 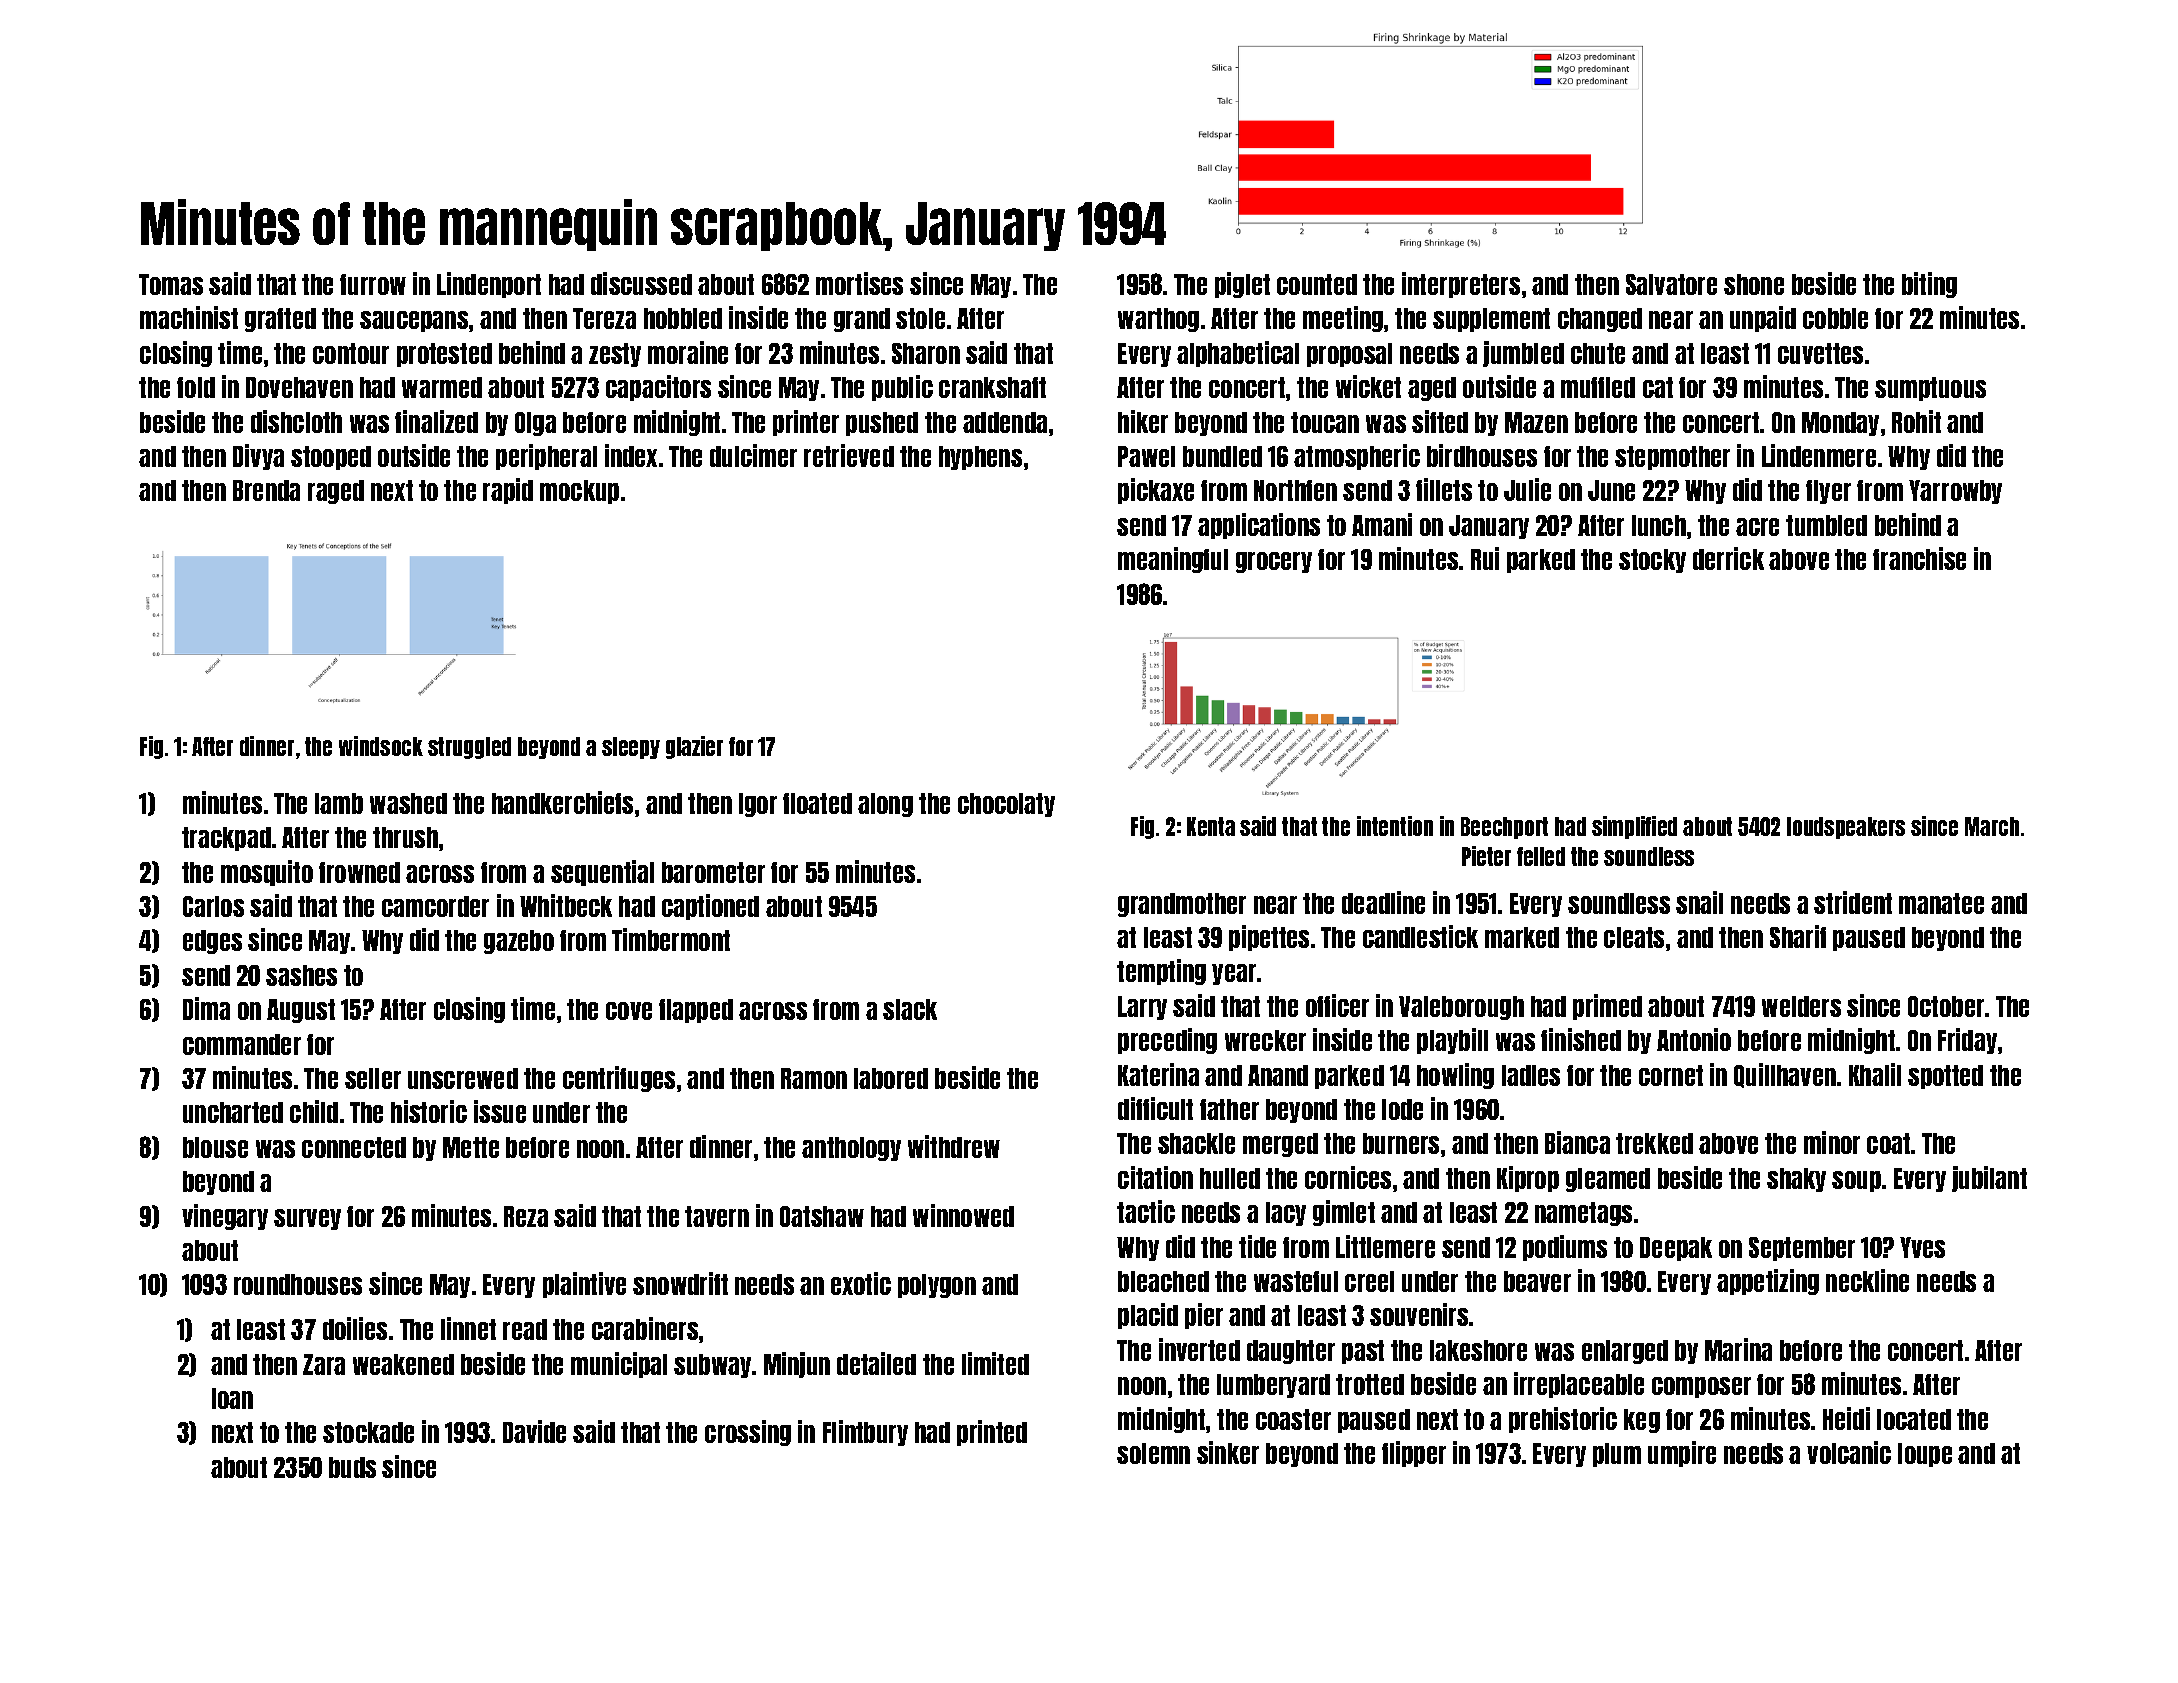 What do you see at coordinates (910, 1009) in the screenshot?
I see `slack` at bounding box center [910, 1009].
